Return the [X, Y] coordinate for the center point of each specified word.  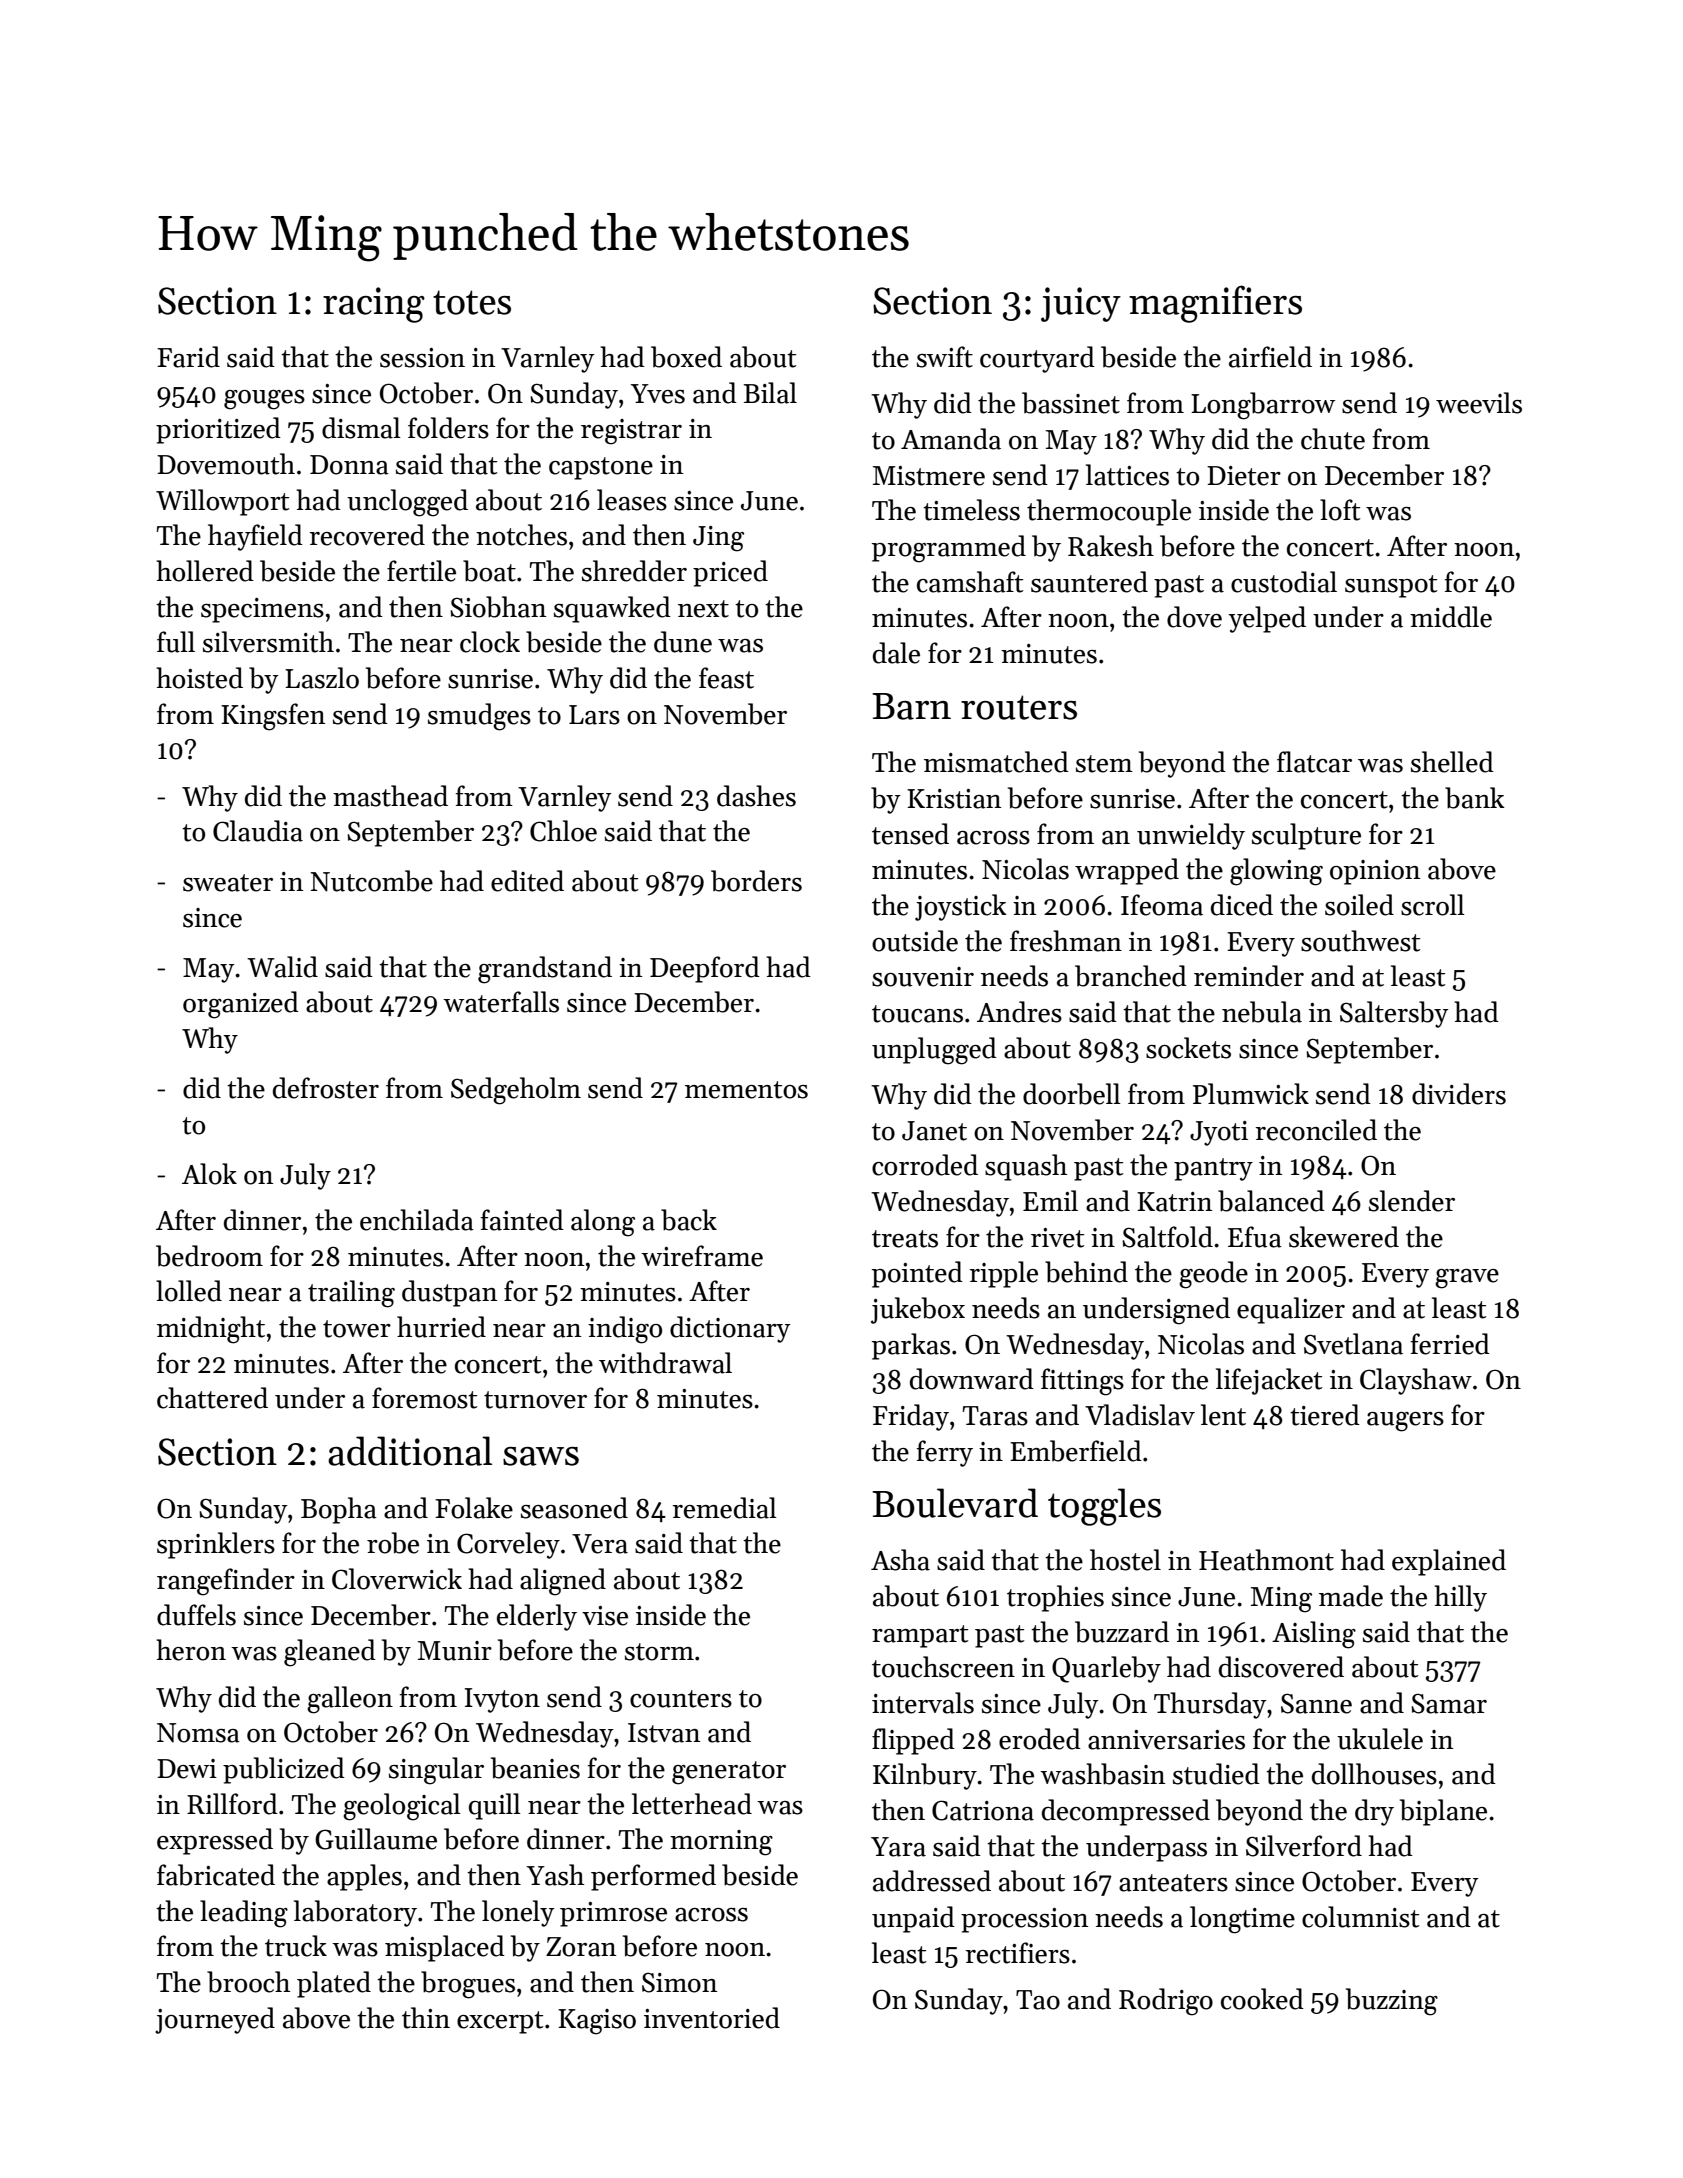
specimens [262, 610]
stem [1104, 764]
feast [726, 678]
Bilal [770, 393]
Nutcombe [371, 881]
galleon [350, 1700]
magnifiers [1215, 304]
